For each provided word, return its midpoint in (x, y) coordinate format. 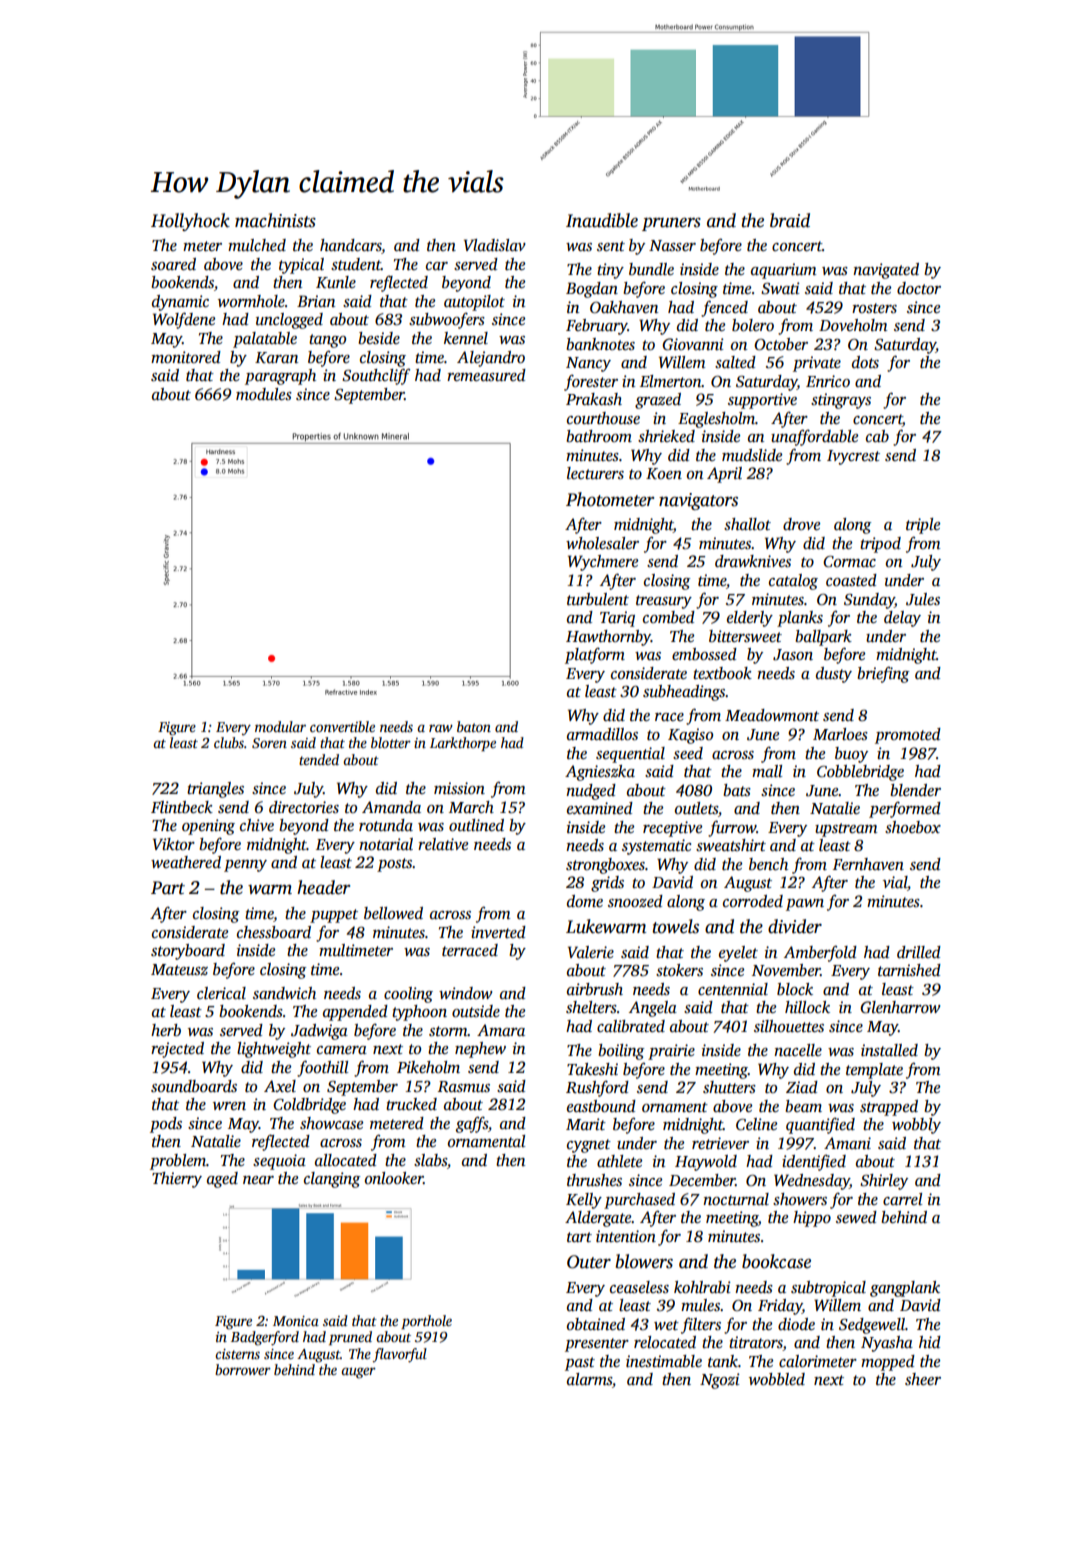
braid (790, 220)
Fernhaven (868, 864)
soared (173, 264)
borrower (243, 1369)
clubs (229, 742)
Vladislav (495, 245)
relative (443, 844)
